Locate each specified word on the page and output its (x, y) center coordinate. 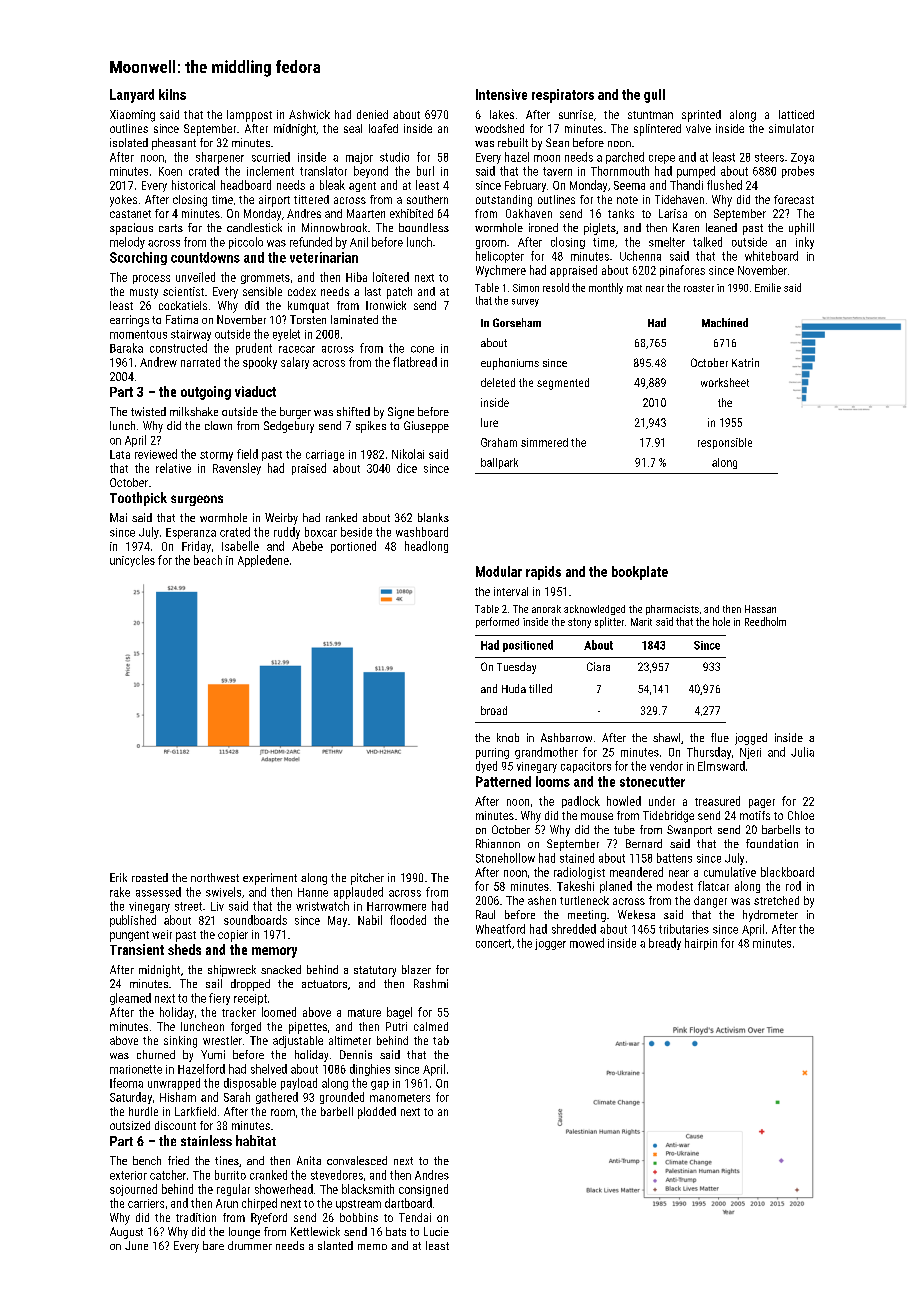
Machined (725, 322)
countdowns (205, 257)
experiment (270, 879)
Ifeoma (126, 1083)
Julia (802, 752)
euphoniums (510, 364)
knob (508, 737)
